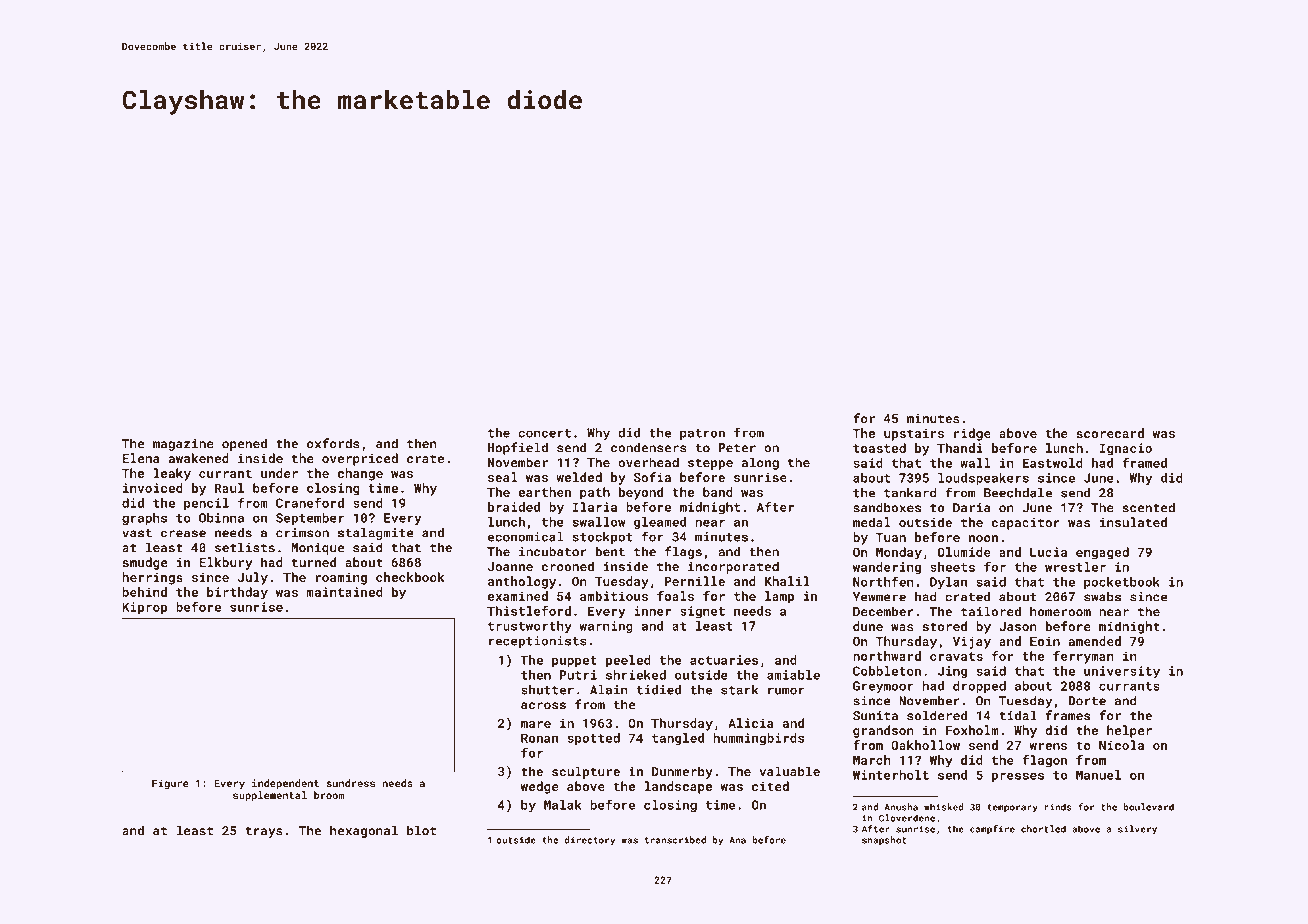 The width and height of the document is (1308, 924). What do you see at coordinates (660, 523) in the document?
I see `gleamed` at bounding box center [660, 523].
